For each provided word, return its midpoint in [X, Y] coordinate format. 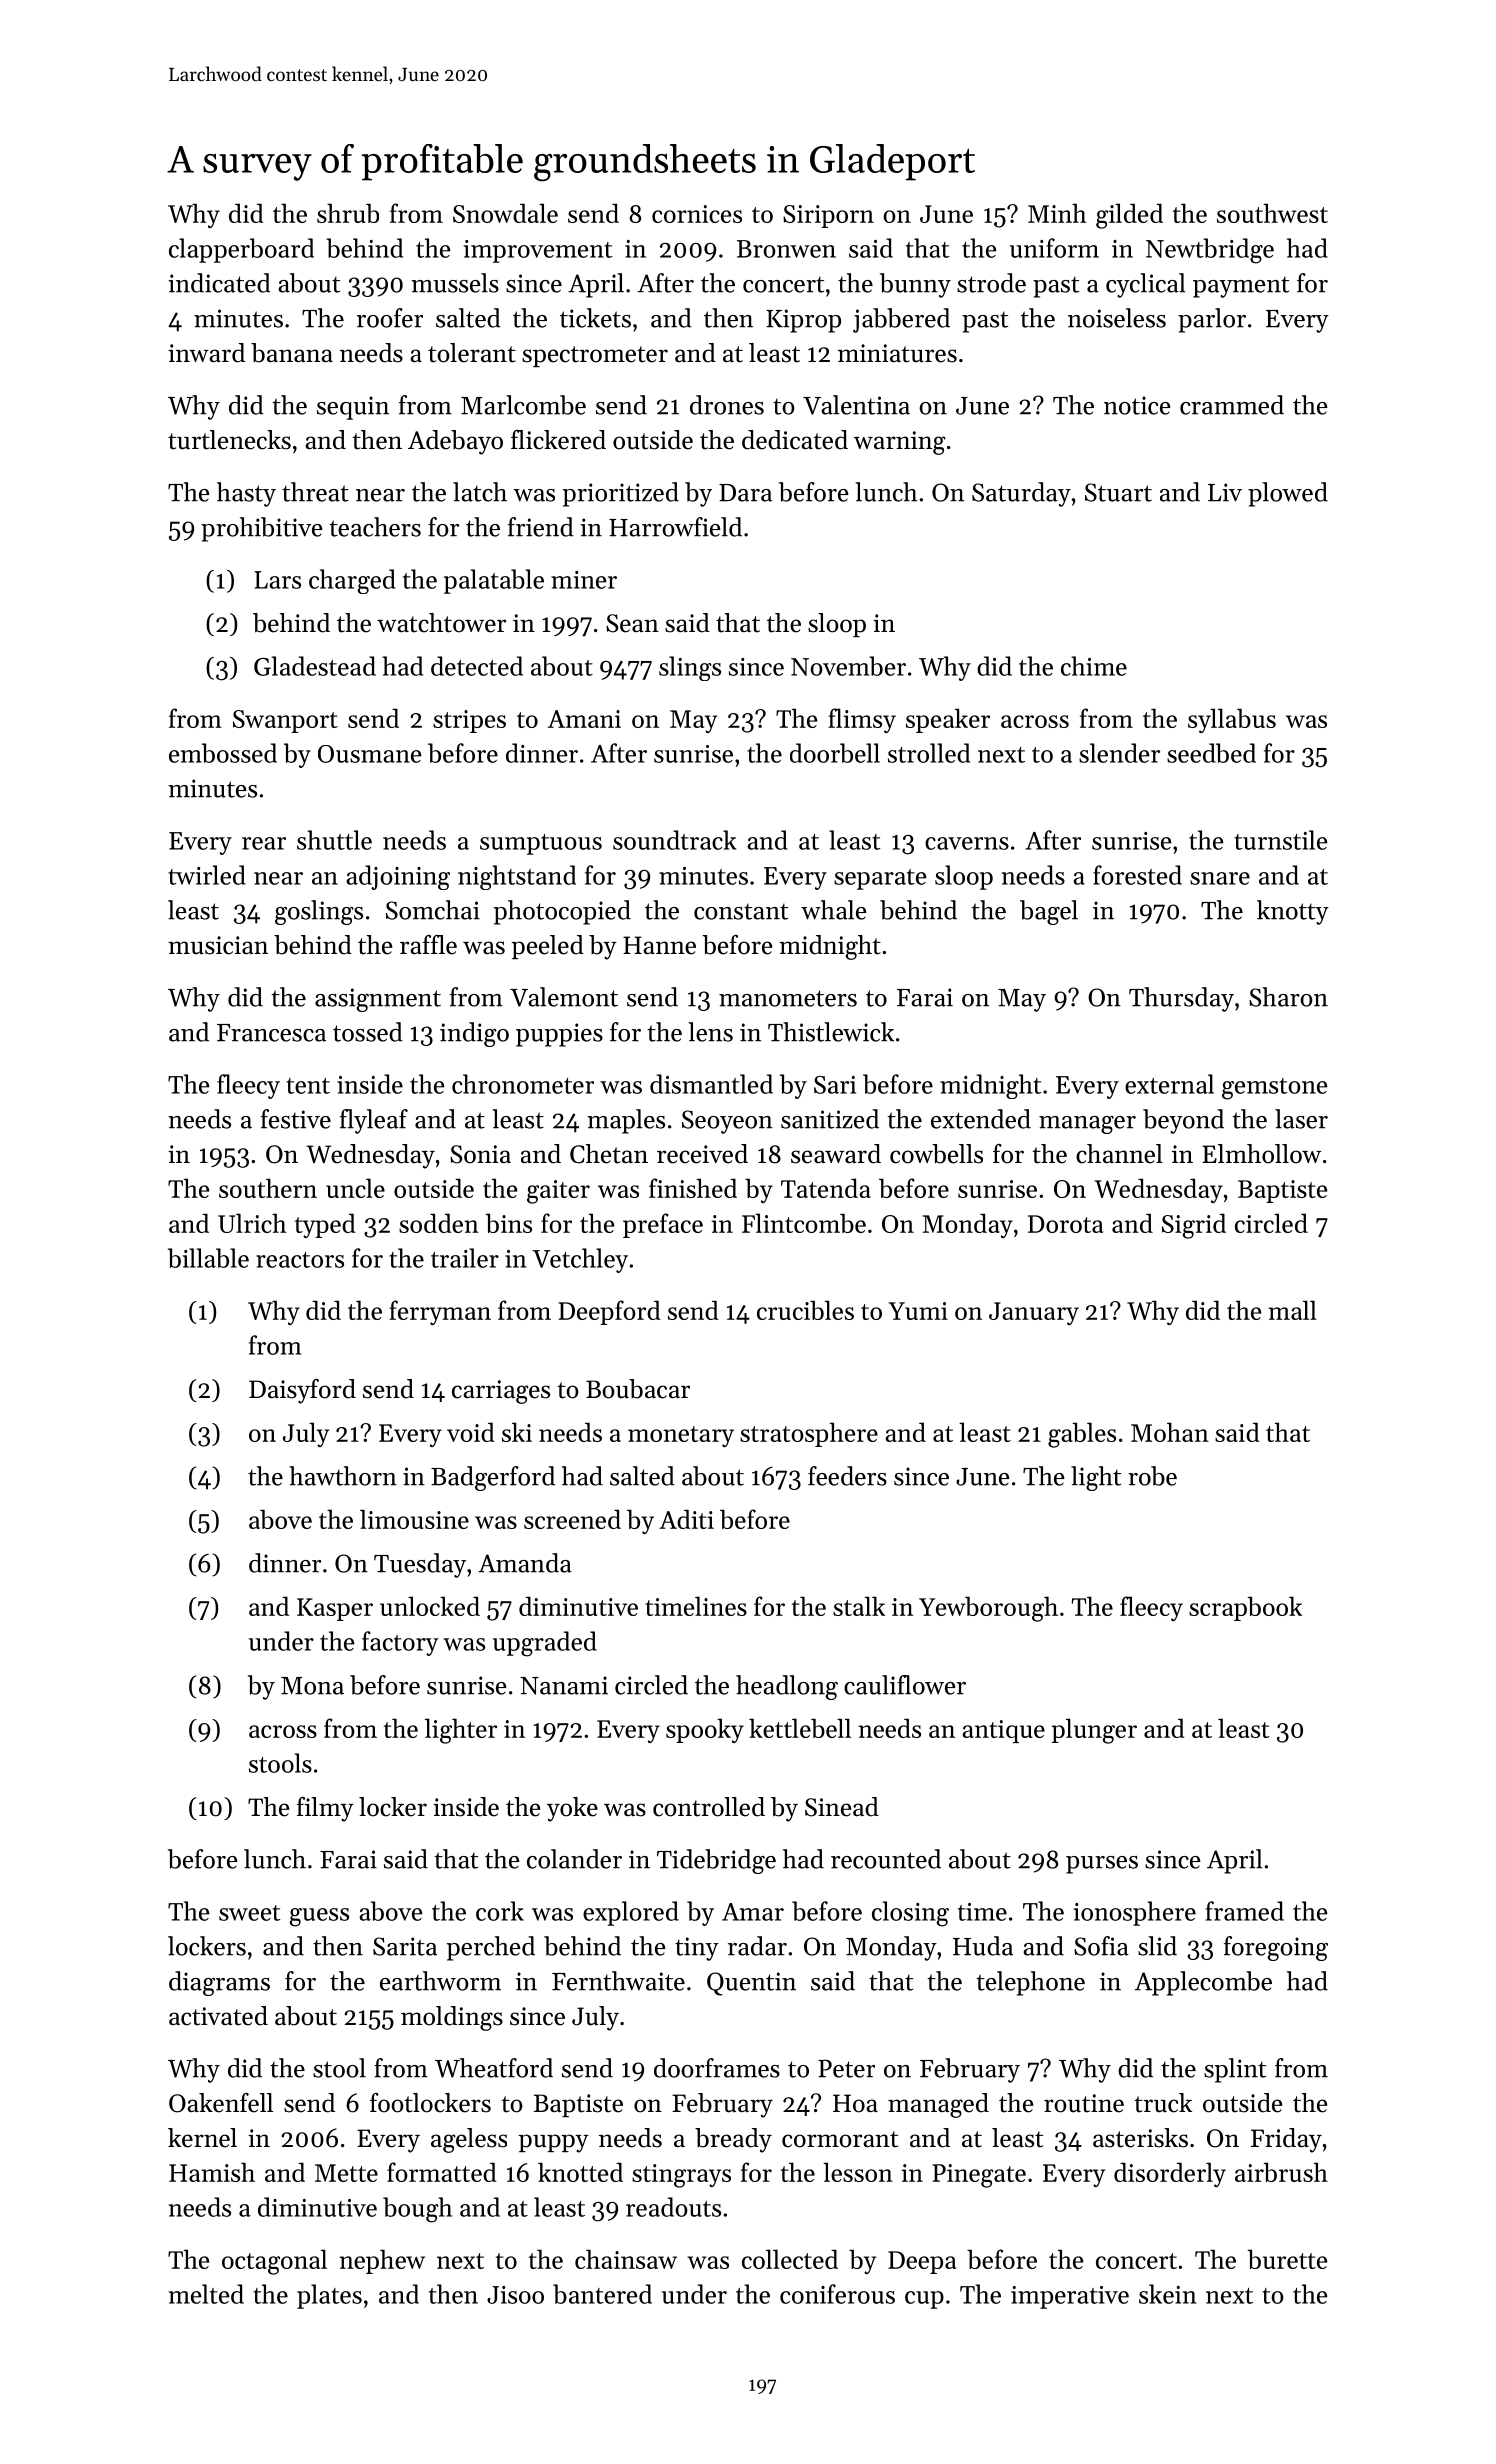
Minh [1057, 213]
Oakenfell [221, 2103]
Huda [983, 1946]
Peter [846, 2068]
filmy [325, 1809]
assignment [378, 1000]
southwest [1272, 213]
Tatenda [826, 1188]
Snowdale [505, 213]
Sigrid [1194, 1226]
